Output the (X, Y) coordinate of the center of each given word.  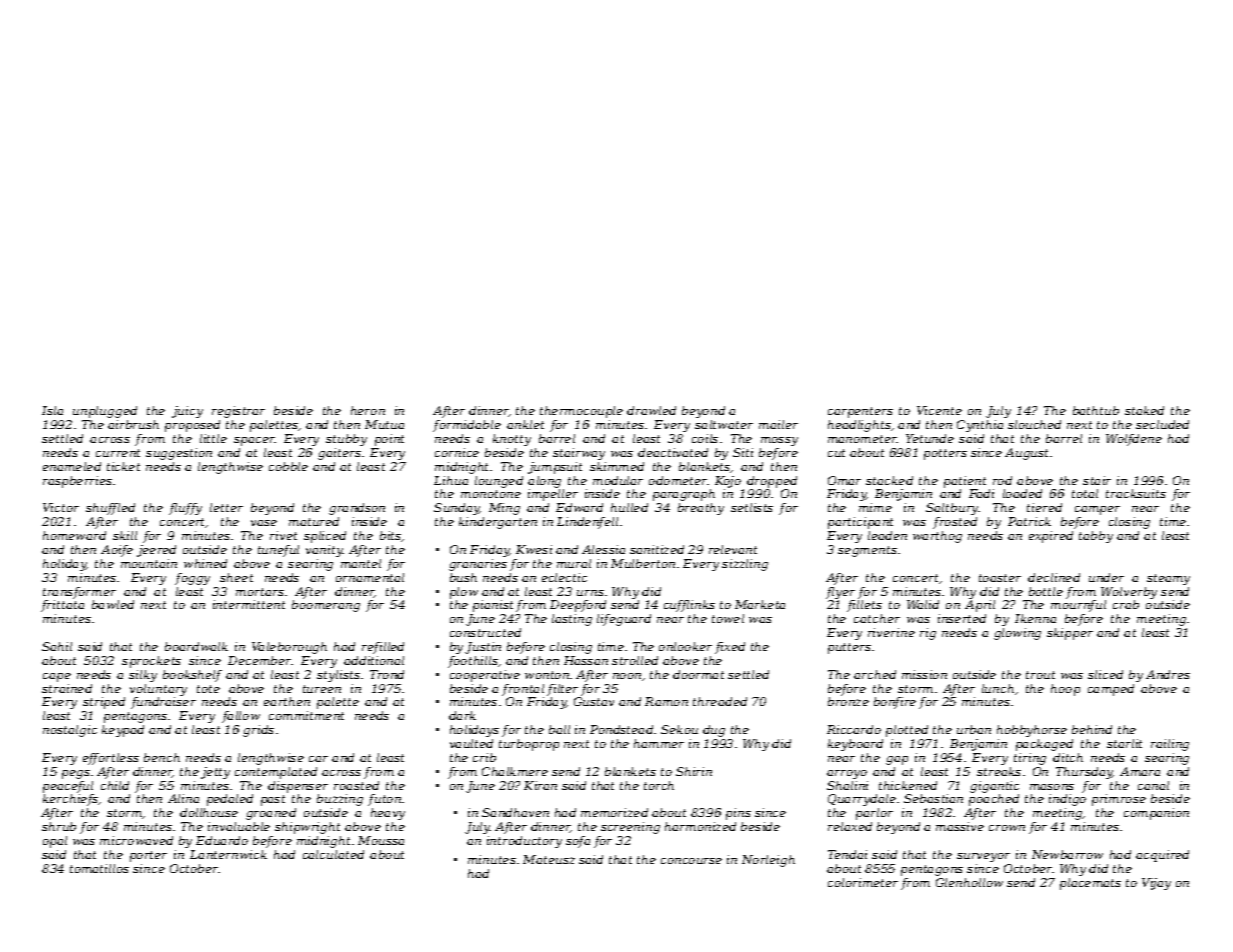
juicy (187, 412)
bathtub (1096, 410)
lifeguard (624, 620)
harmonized (700, 826)
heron (368, 410)
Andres (1168, 674)
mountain (149, 563)
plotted (907, 731)
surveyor (983, 857)
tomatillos (99, 868)
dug (714, 731)
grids (258, 731)
